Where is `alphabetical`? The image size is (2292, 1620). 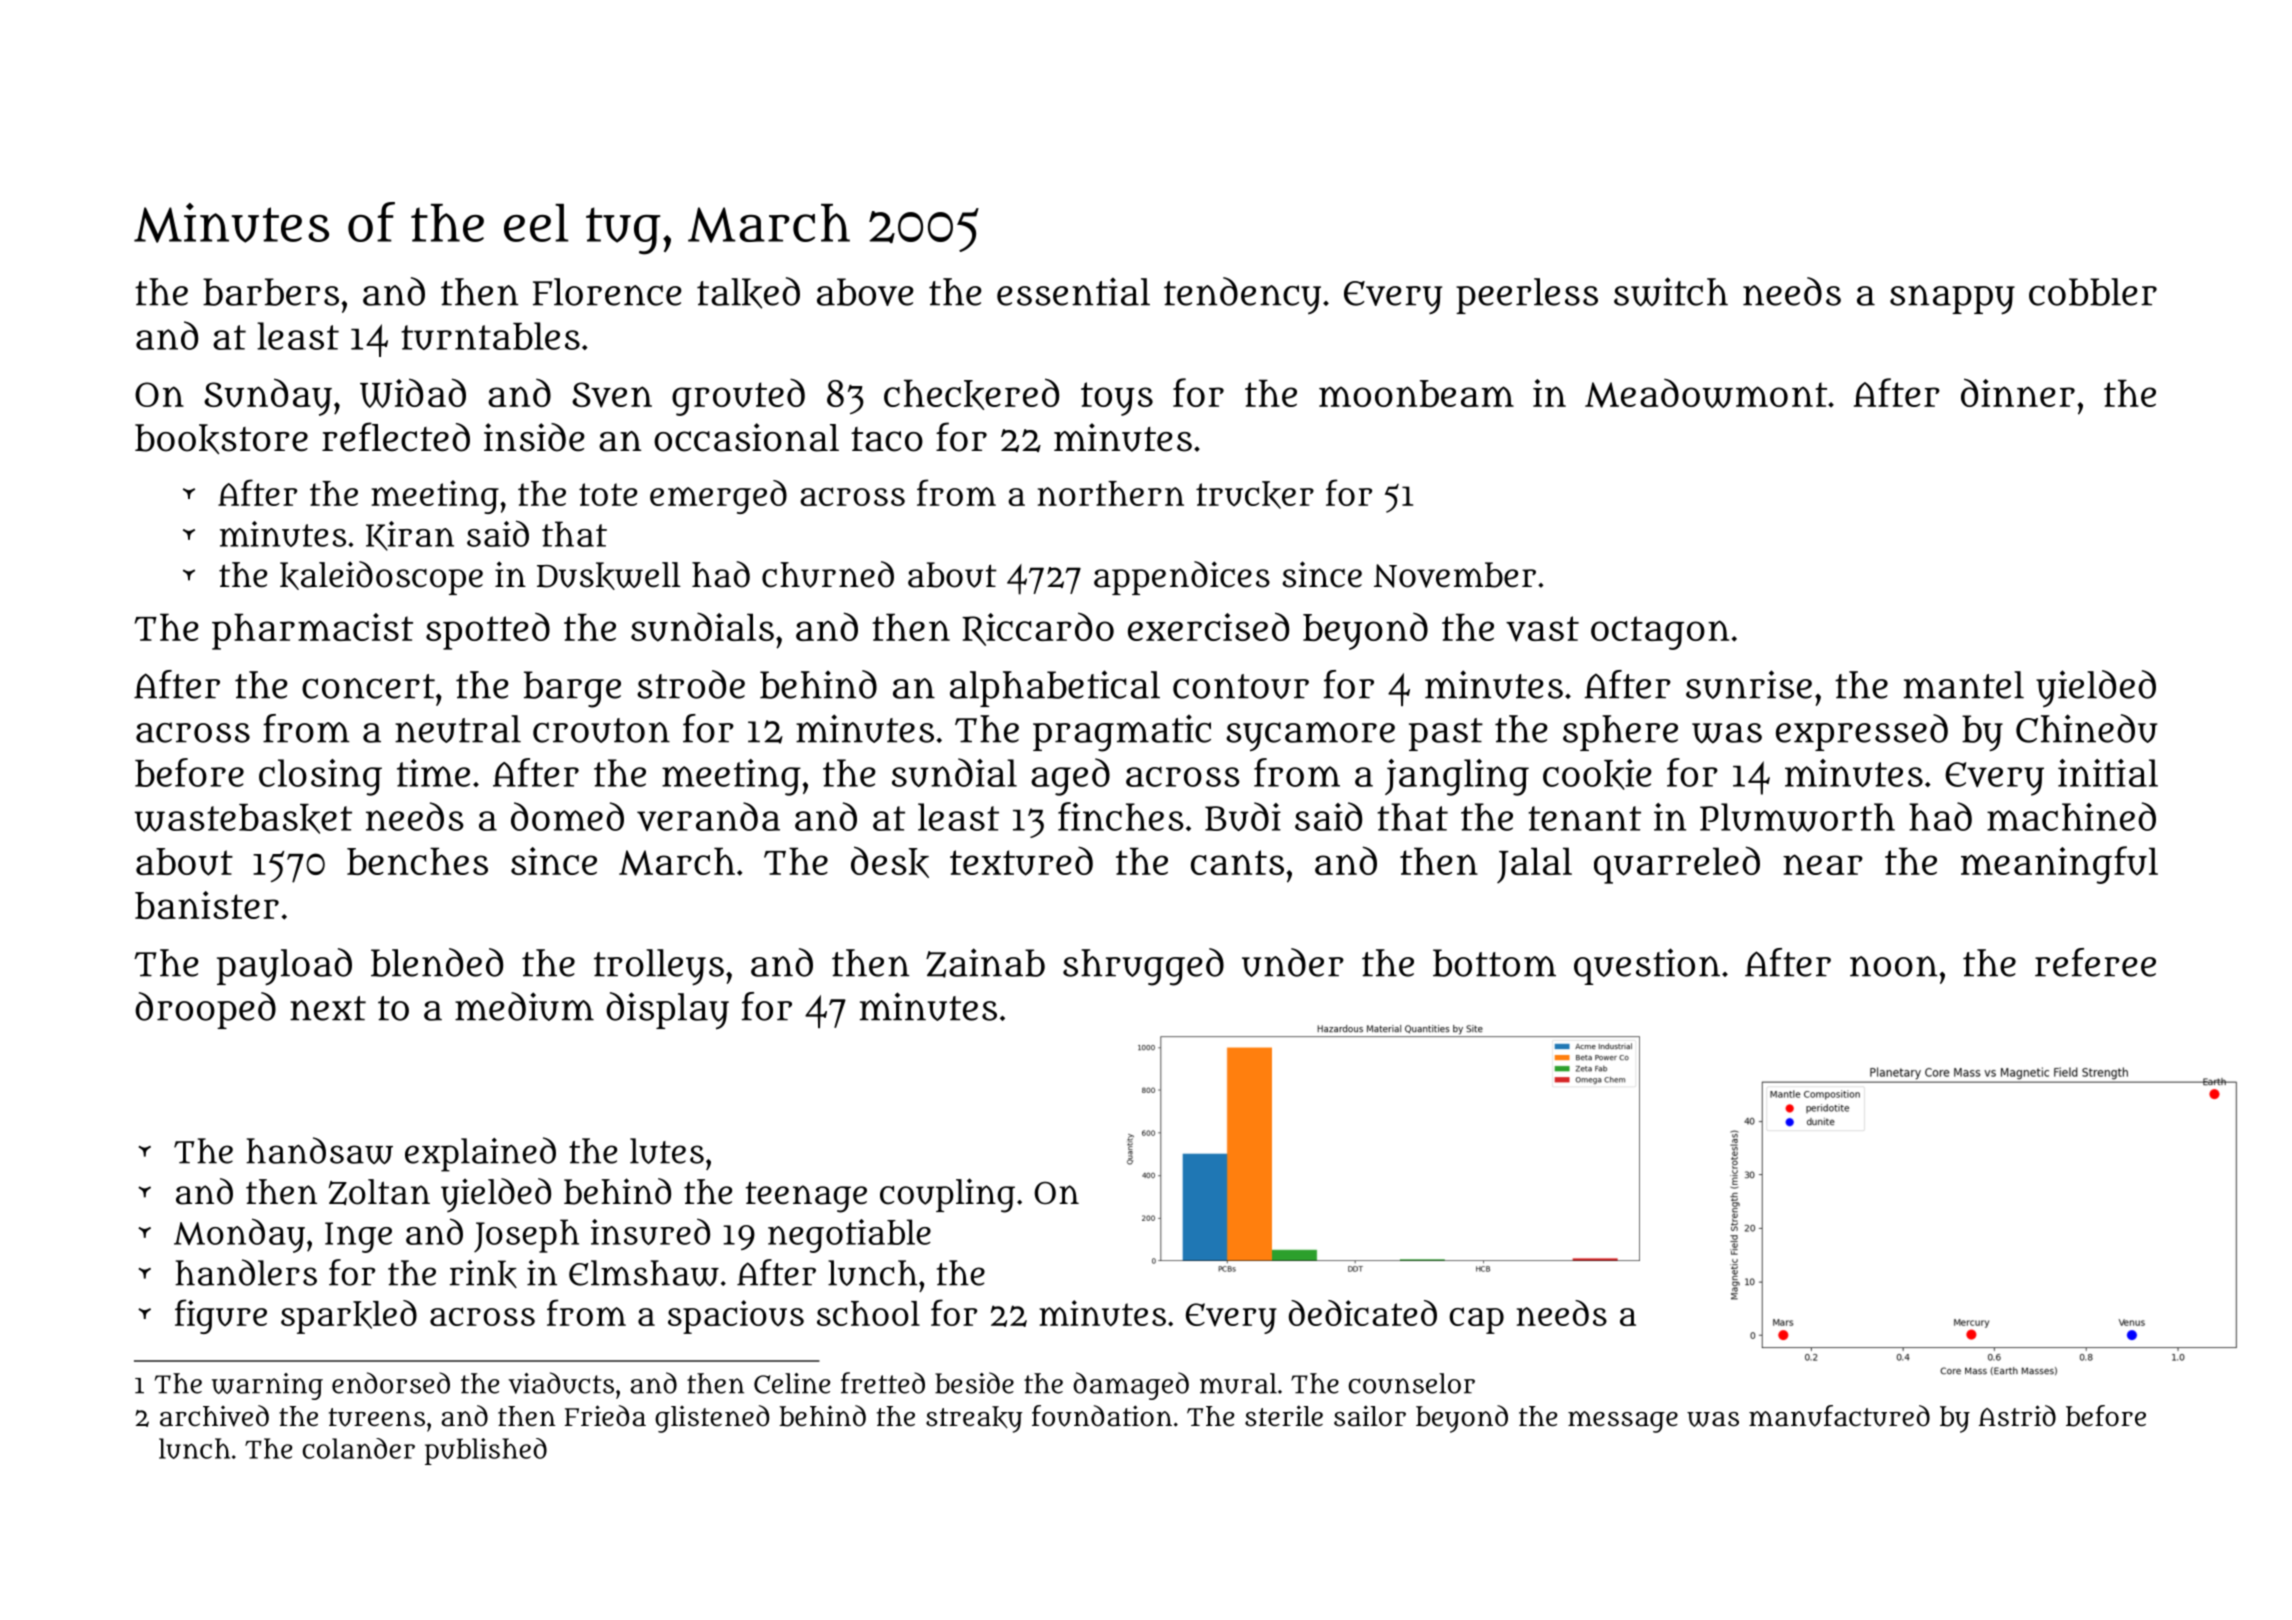
alphabetical is located at coordinates (1055, 688).
